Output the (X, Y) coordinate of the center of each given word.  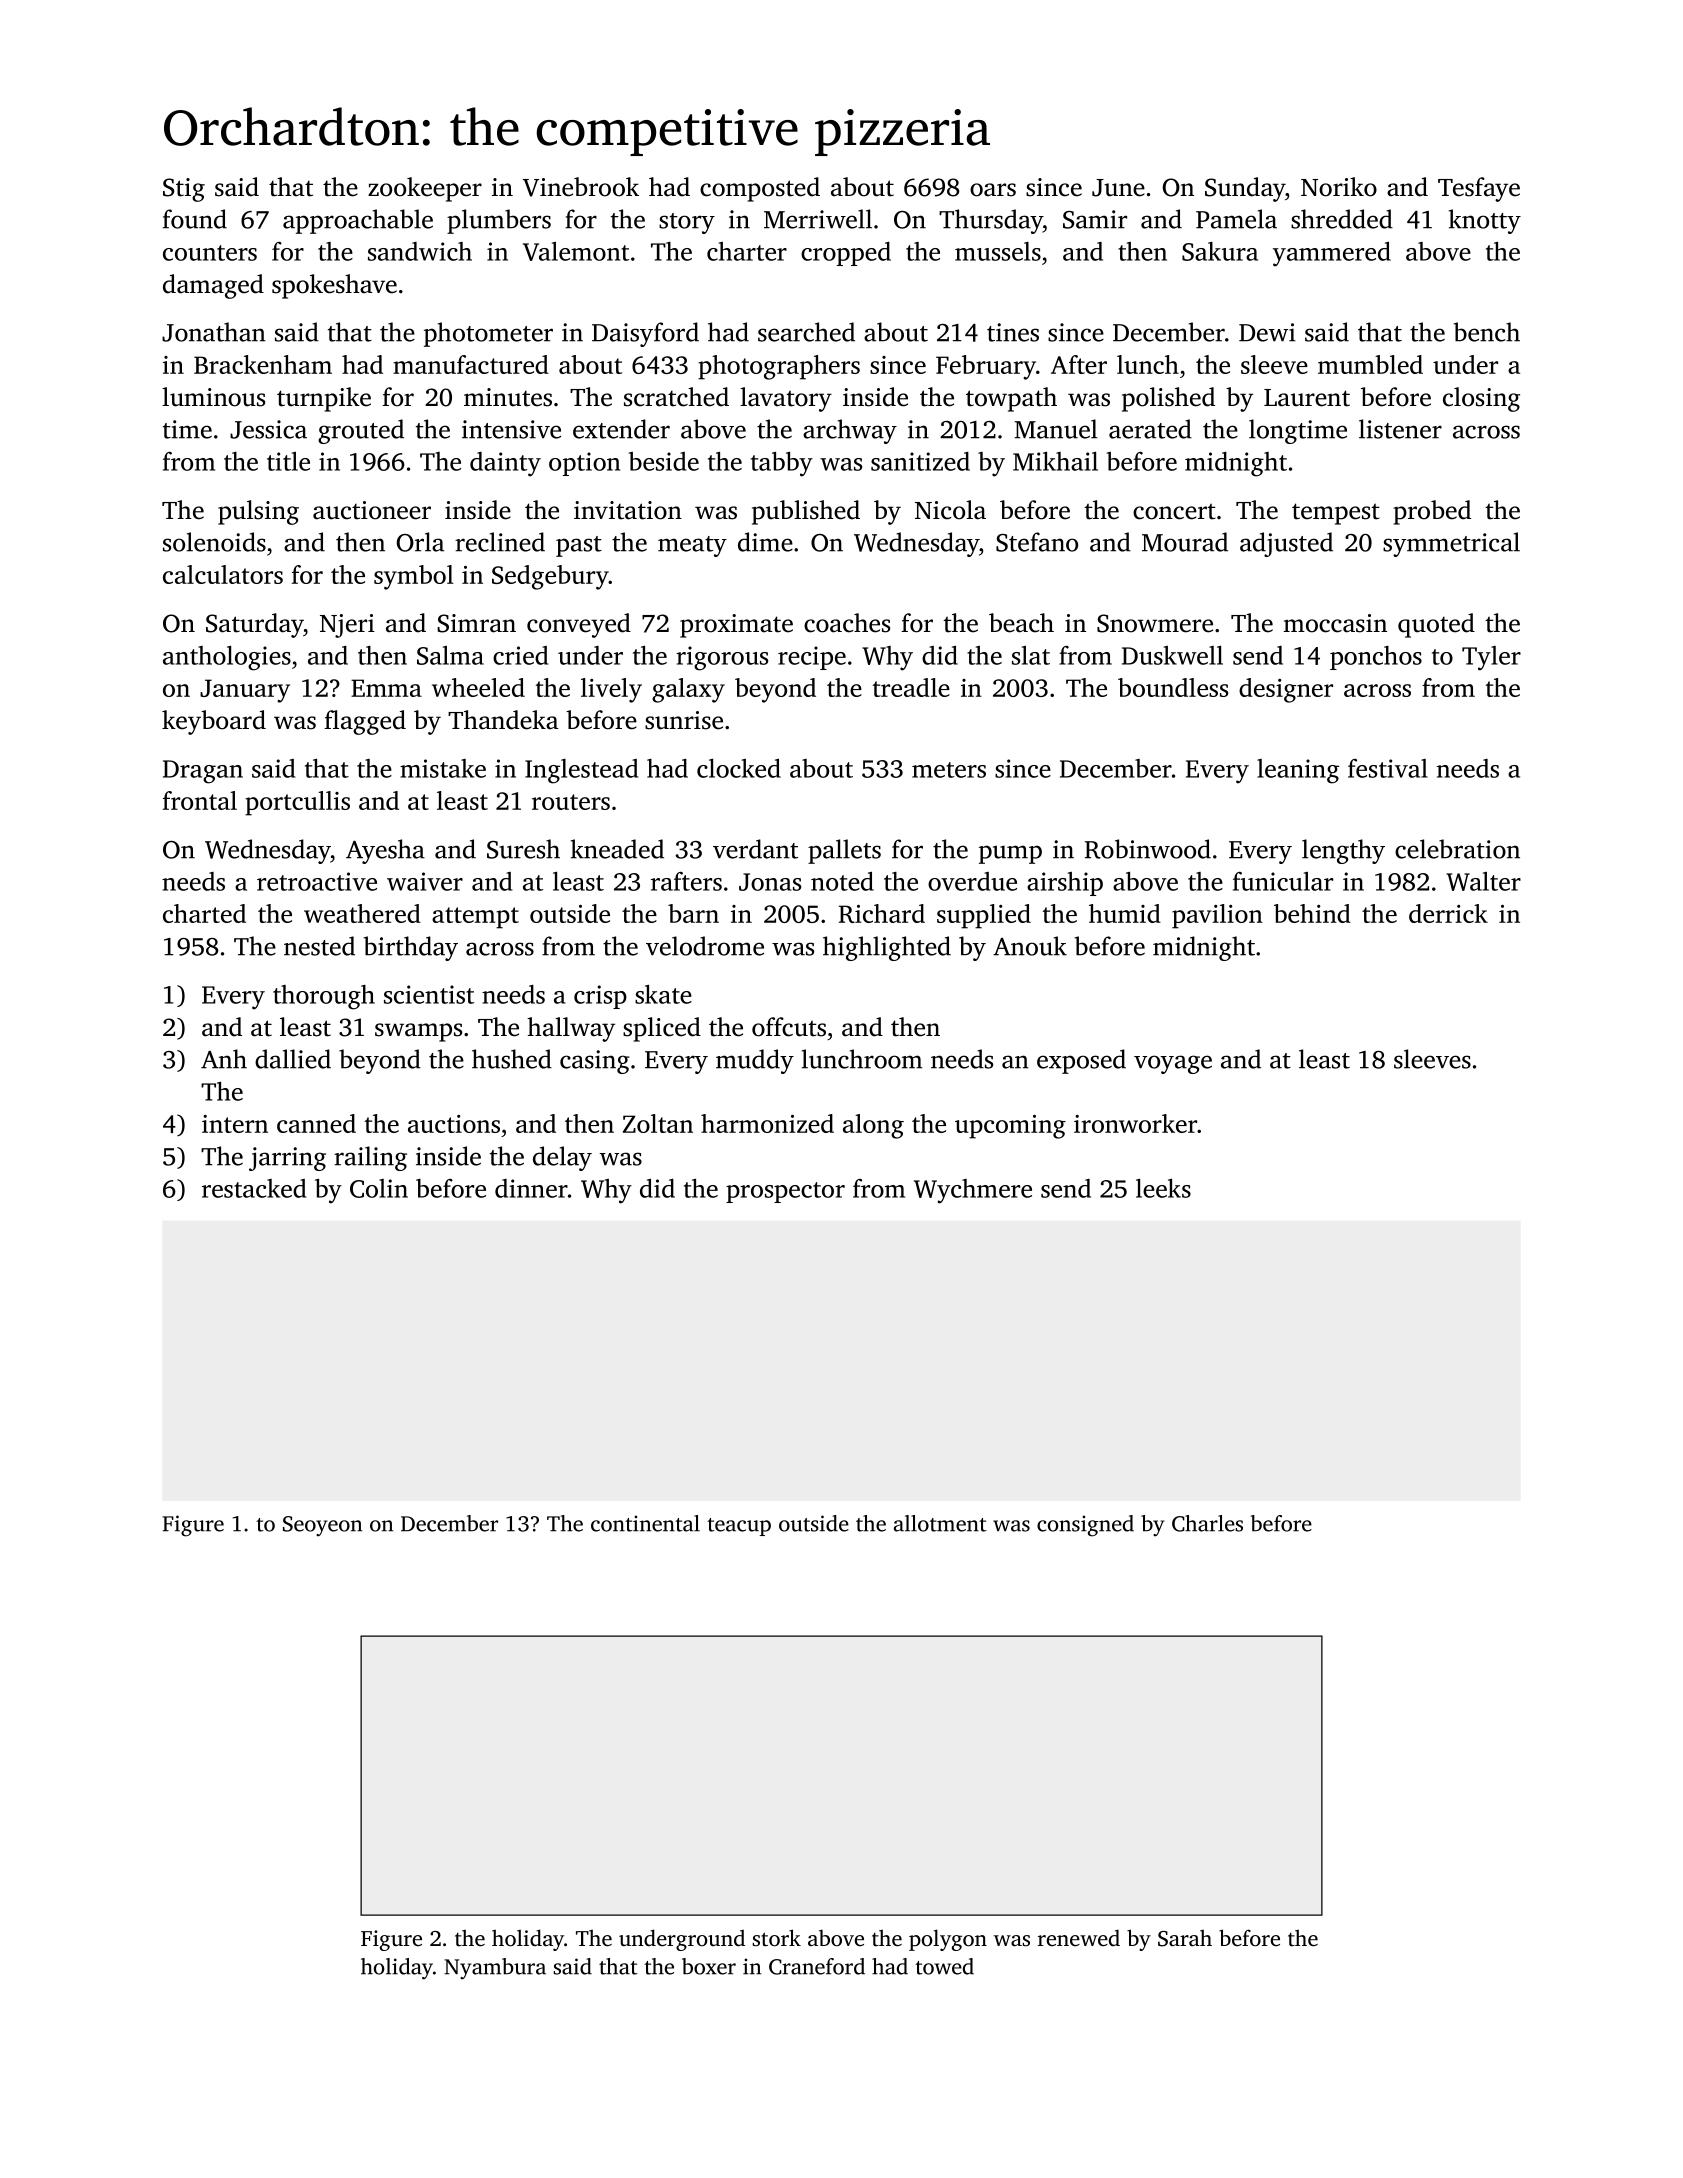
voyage (1173, 1064)
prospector (785, 1192)
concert (1174, 512)
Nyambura (495, 1969)
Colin (379, 1188)
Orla (420, 542)
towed (944, 1966)
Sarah (1185, 1938)
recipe (812, 658)
